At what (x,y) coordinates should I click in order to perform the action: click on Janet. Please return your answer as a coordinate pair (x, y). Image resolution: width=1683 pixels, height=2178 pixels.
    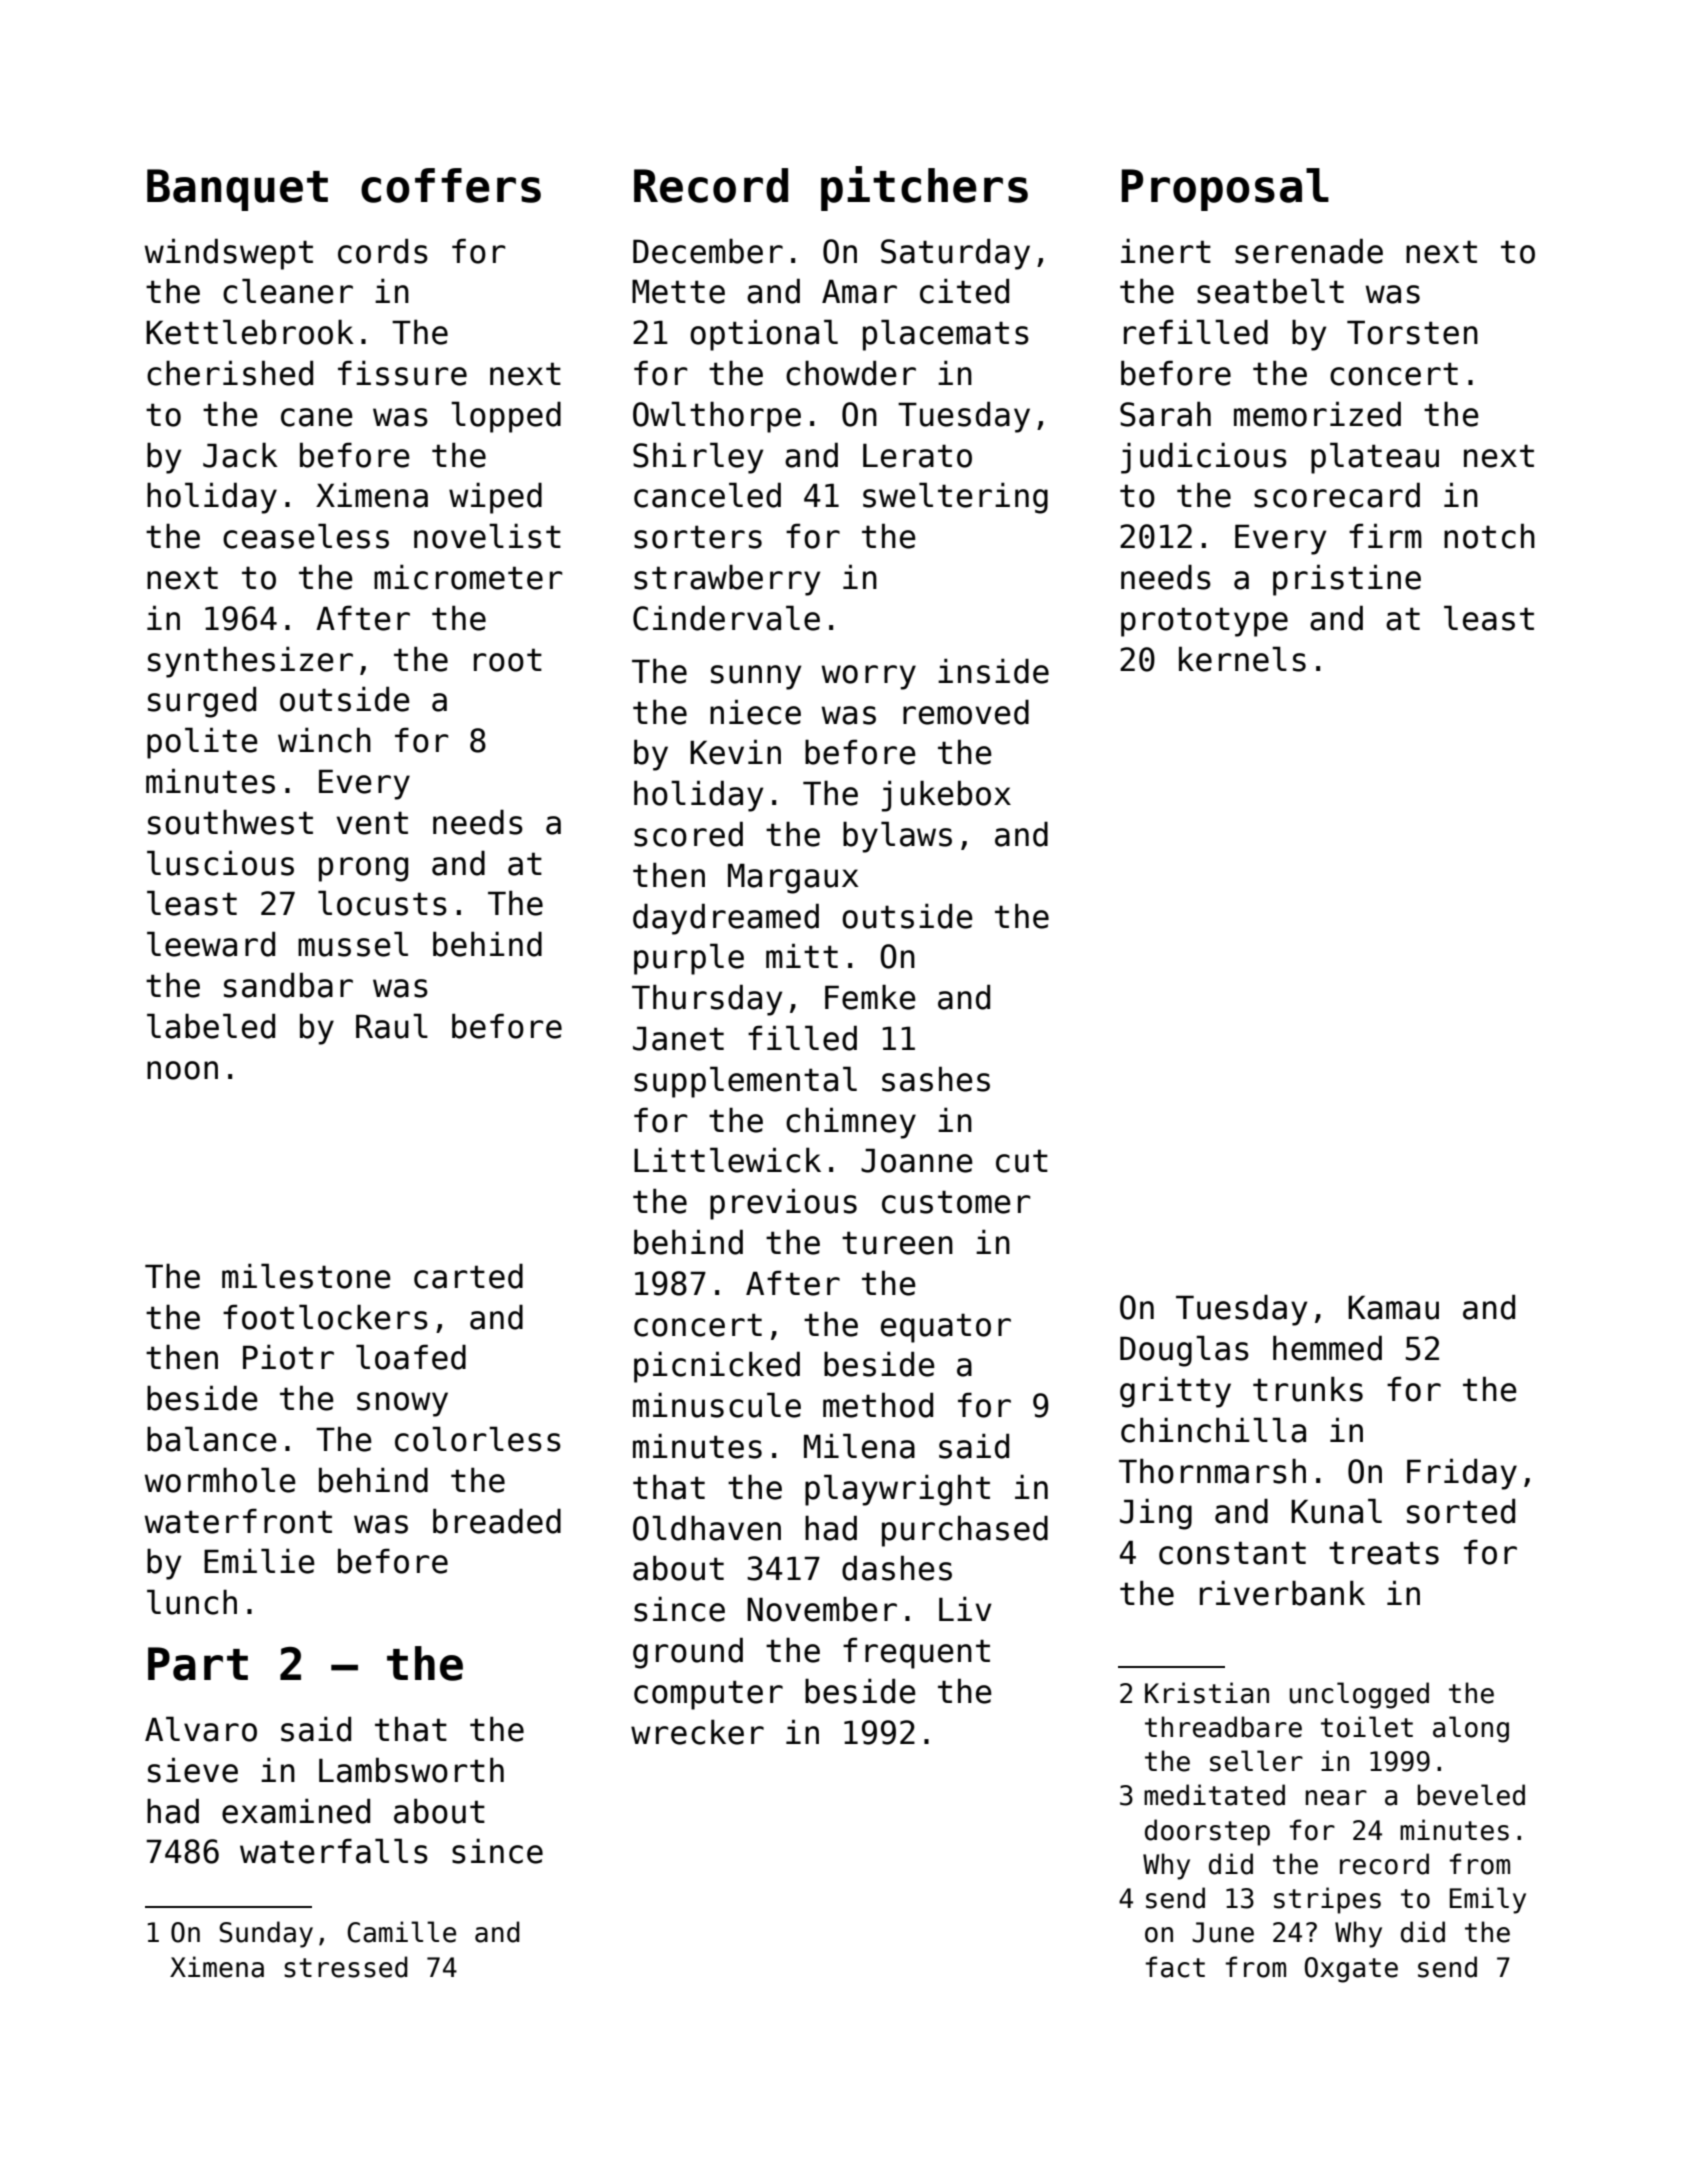
    Looking at the image, I should click on (678, 1038).
